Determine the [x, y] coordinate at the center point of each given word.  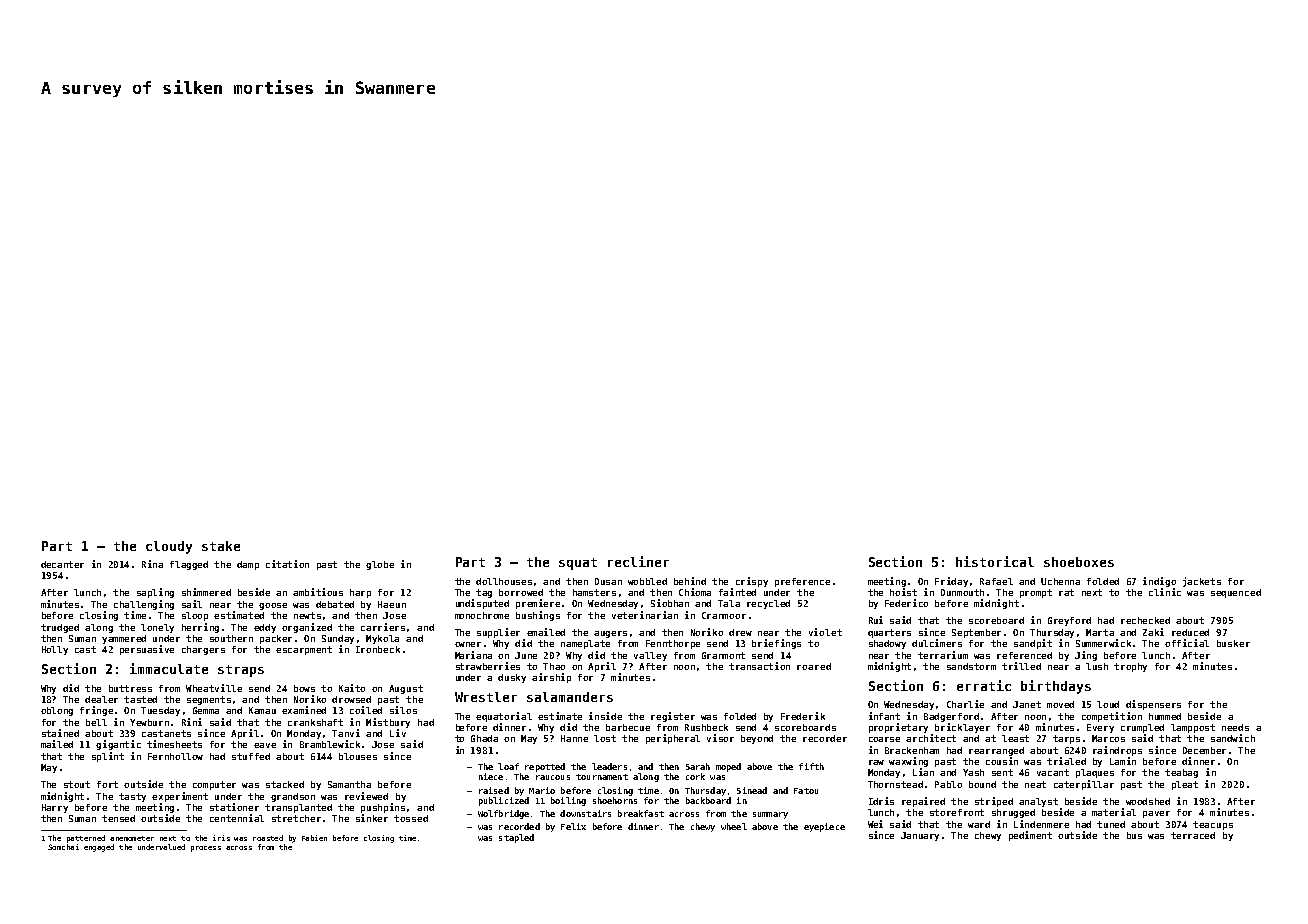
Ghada [484, 738]
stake [221, 546]
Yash [973, 772]
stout [77, 784]
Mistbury [388, 723]
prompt [1036, 593]
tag [484, 593]
